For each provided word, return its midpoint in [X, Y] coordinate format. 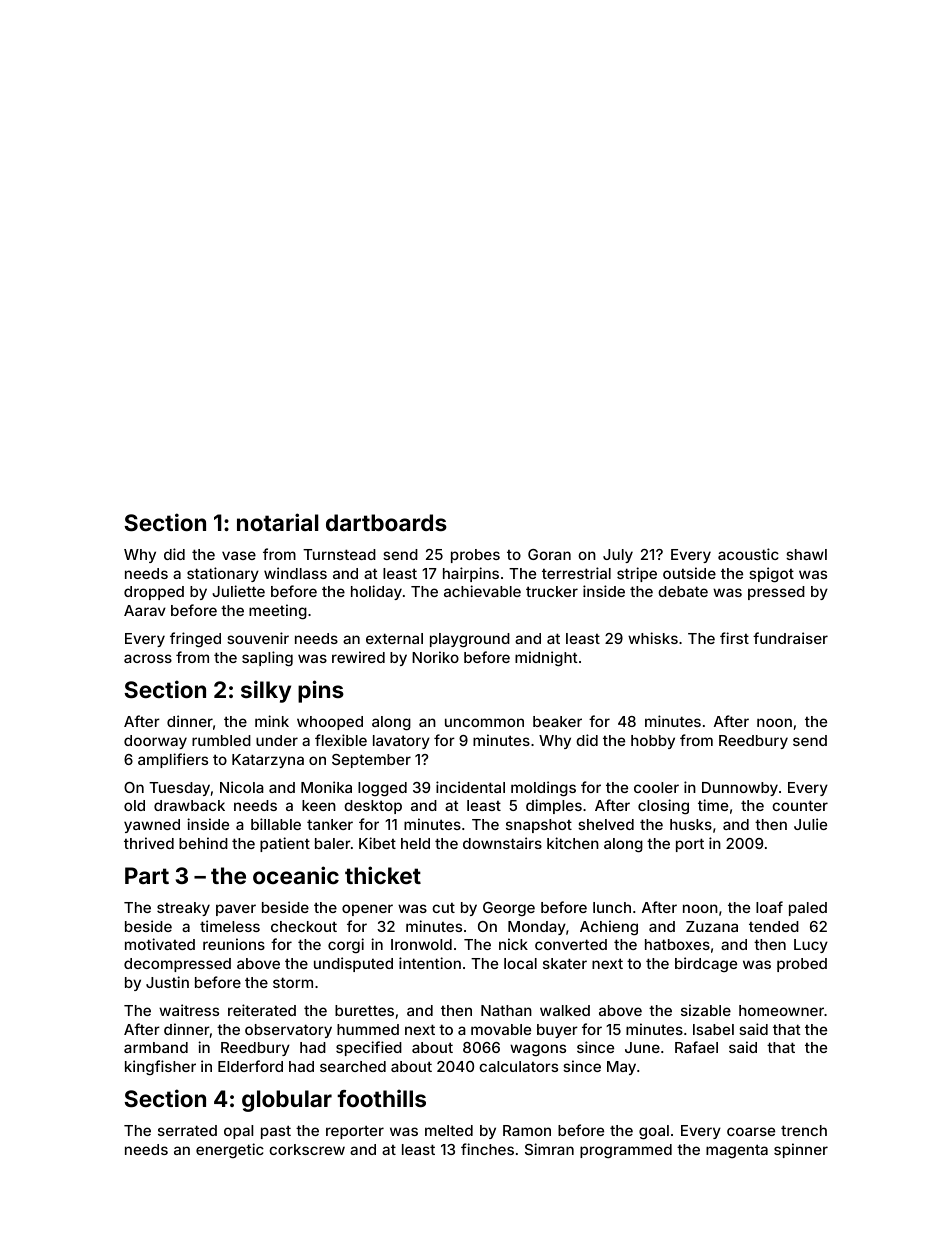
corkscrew [307, 1149]
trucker [552, 591]
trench [804, 1130]
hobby [653, 742]
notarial [277, 522]
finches [487, 1149]
